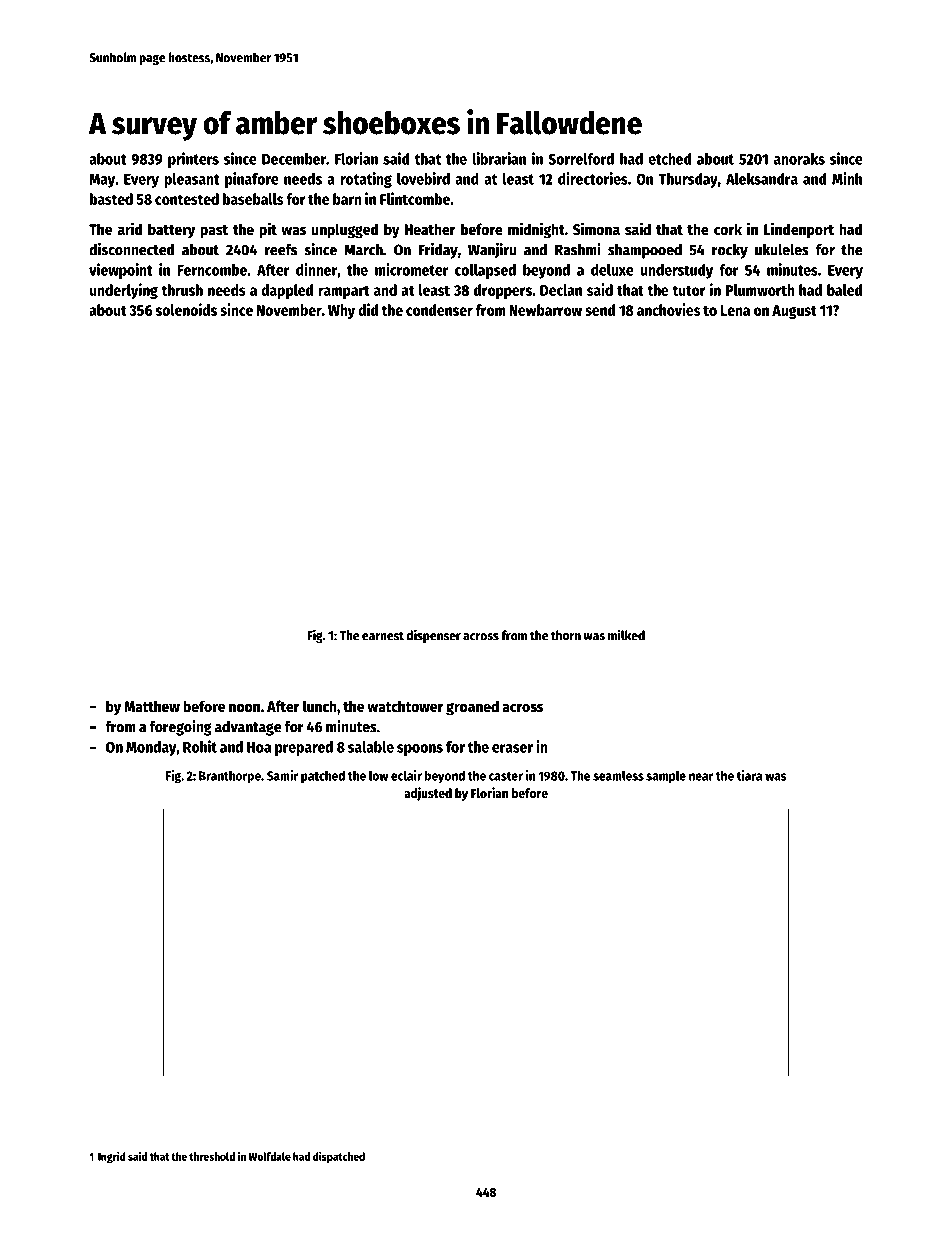 The width and height of the screenshot is (952, 1233). Describe the element at coordinates (626, 635) in the screenshot. I see `milked` at that location.
